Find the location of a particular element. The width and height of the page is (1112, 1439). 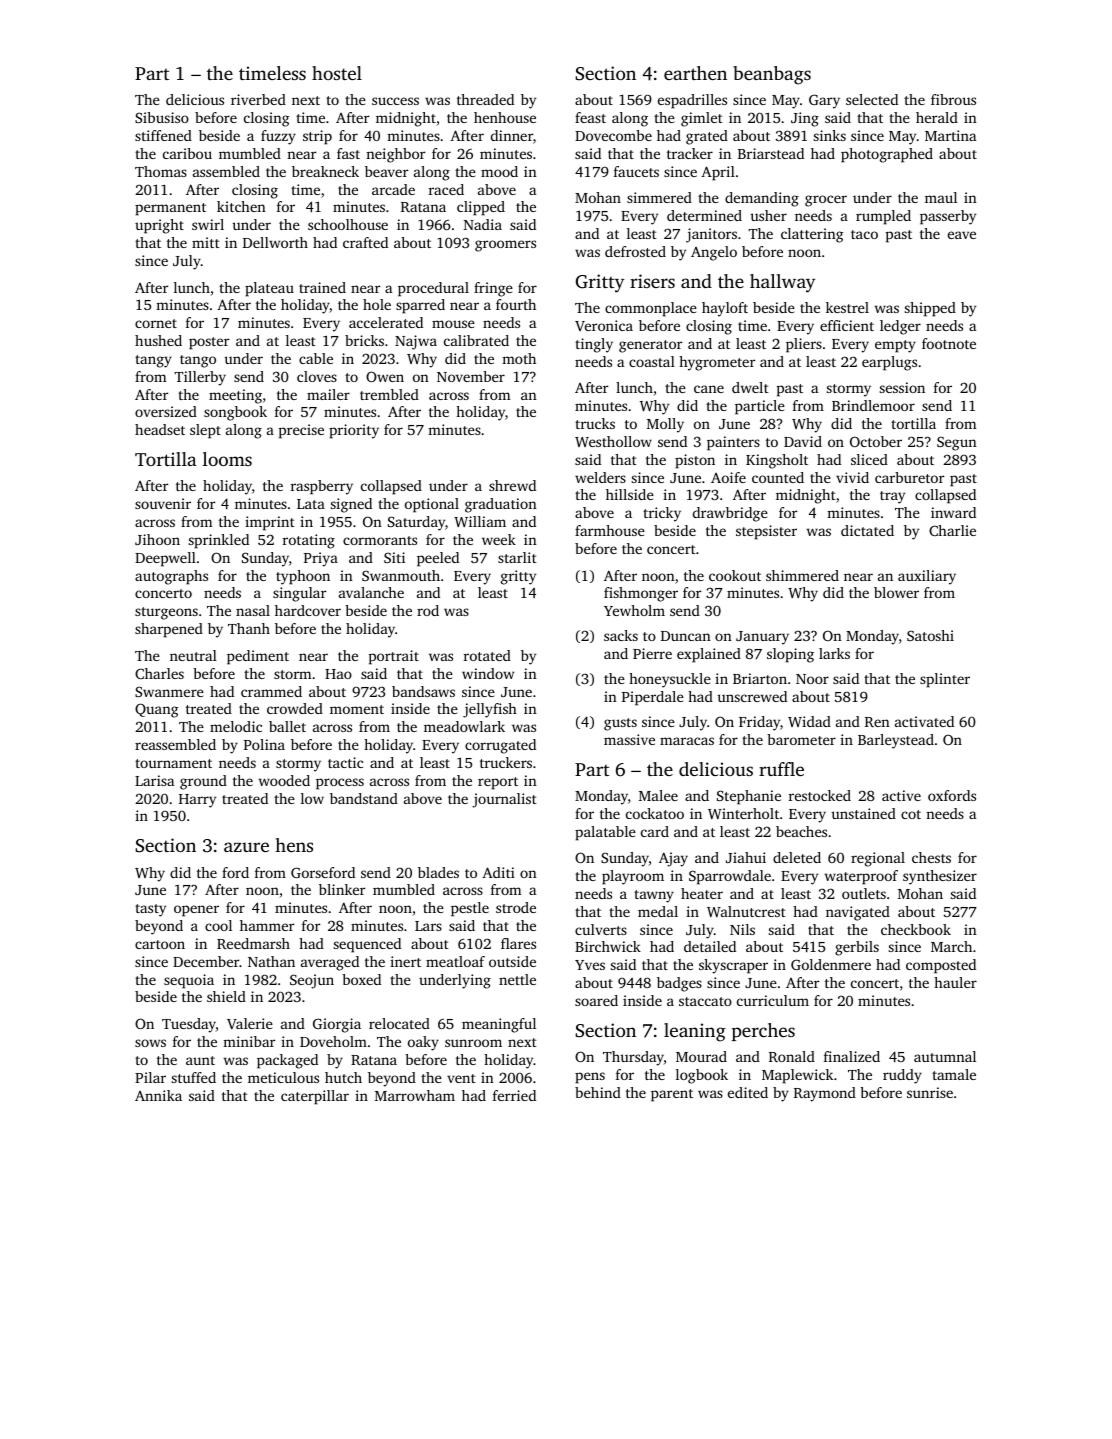

Dellworth is located at coordinates (275, 242).
